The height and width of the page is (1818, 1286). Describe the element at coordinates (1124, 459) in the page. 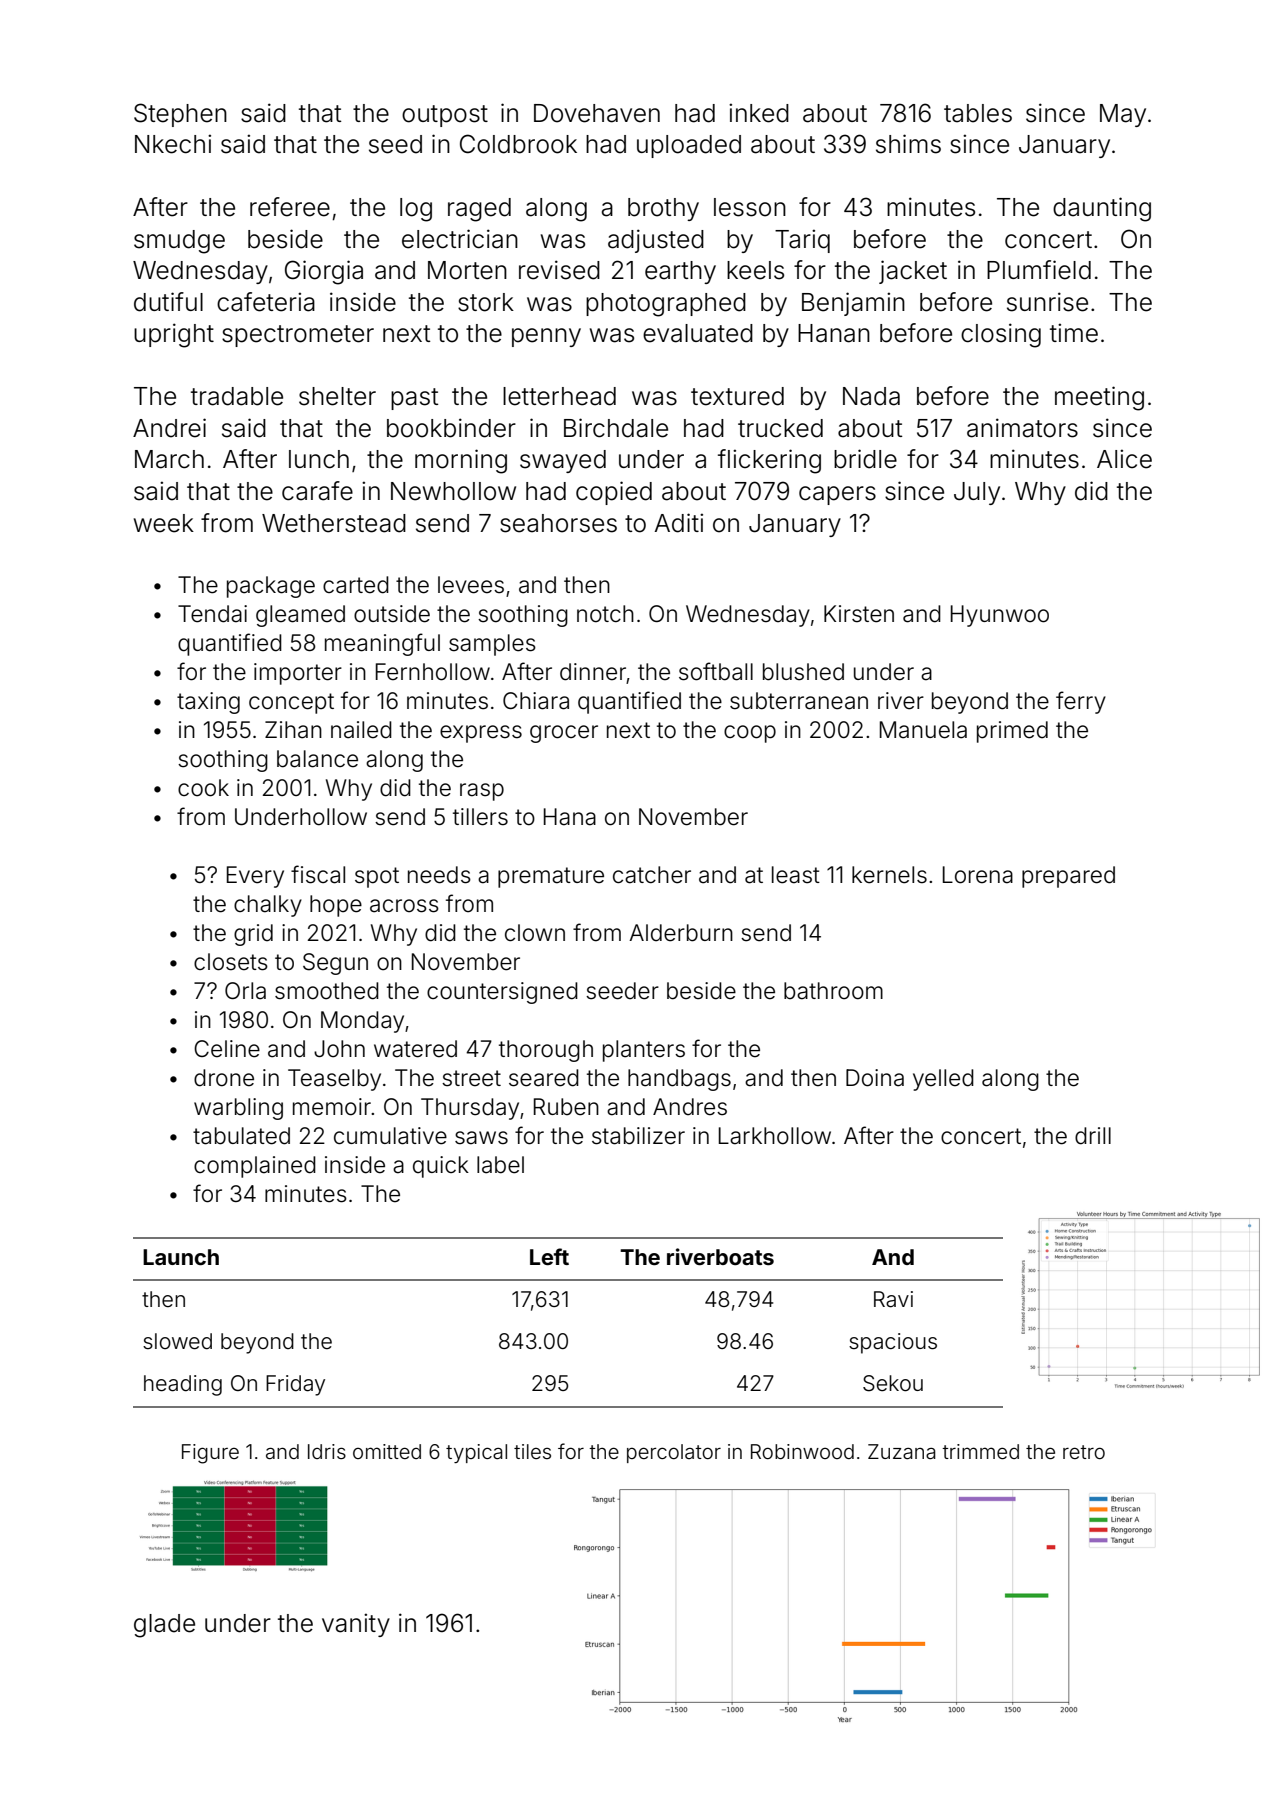

I see `Alice` at that location.
